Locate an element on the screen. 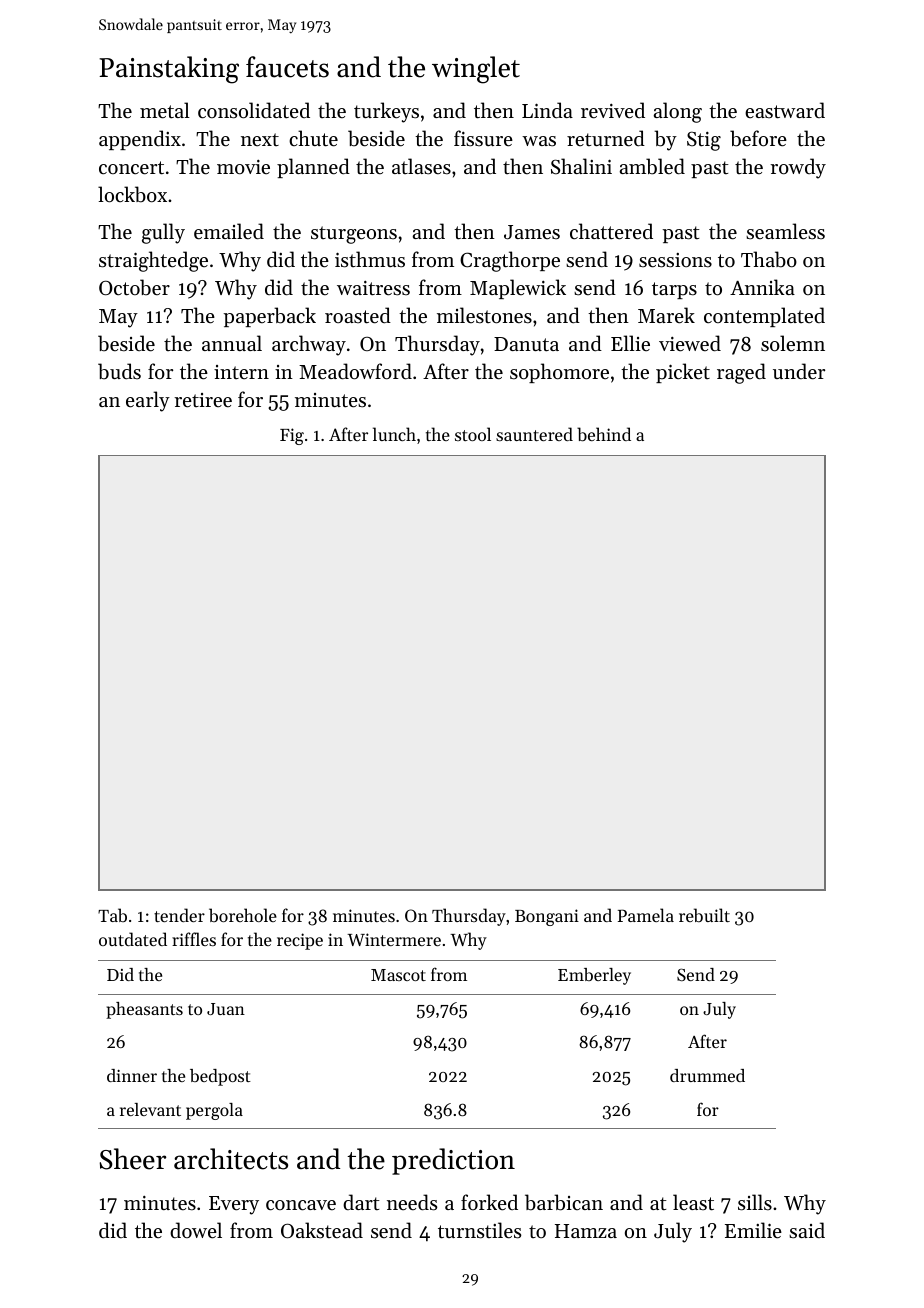  Painstaking is located at coordinates (169, 70).
